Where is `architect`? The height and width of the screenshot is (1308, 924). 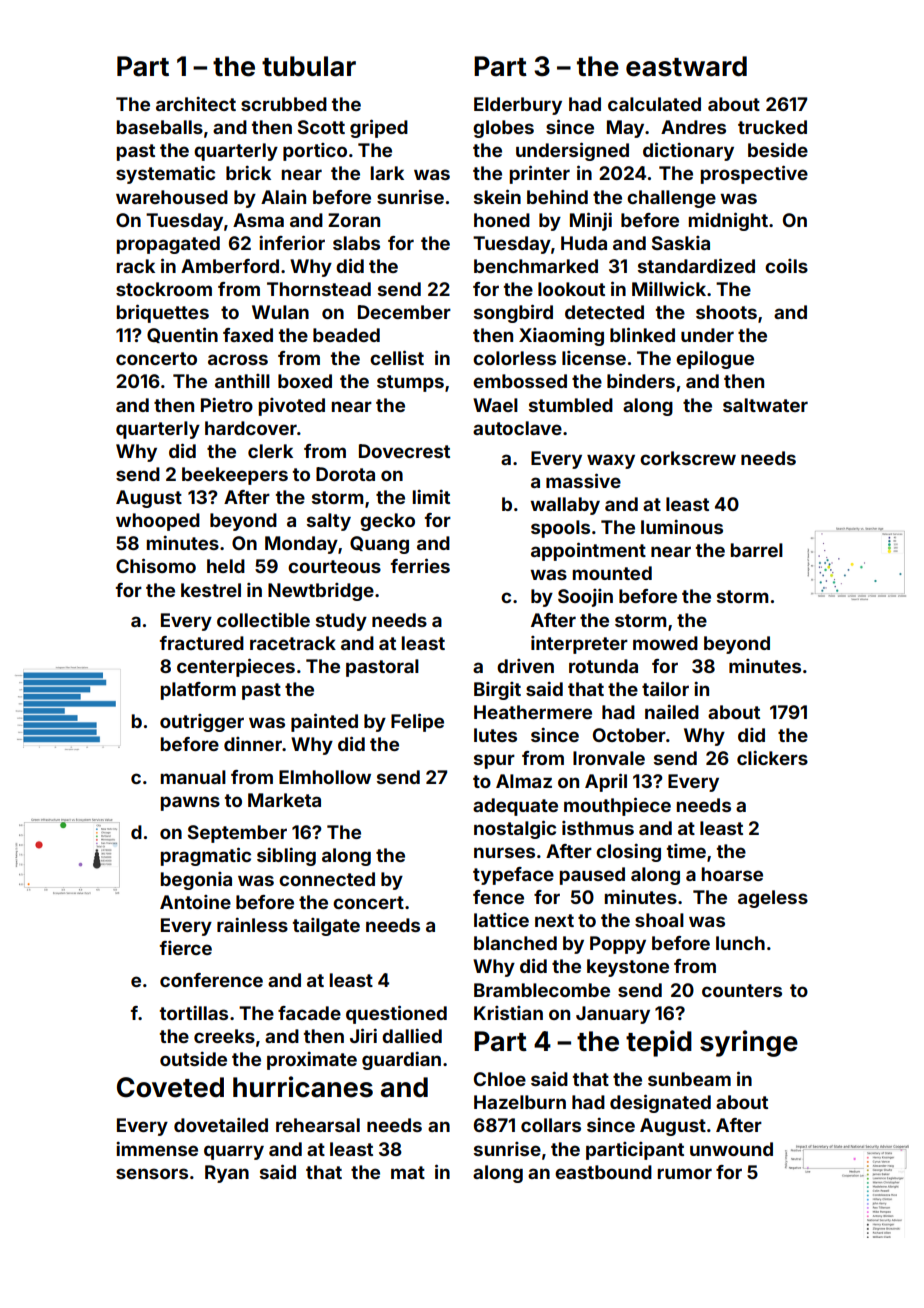 architect is located at coordinates (196, 104).
